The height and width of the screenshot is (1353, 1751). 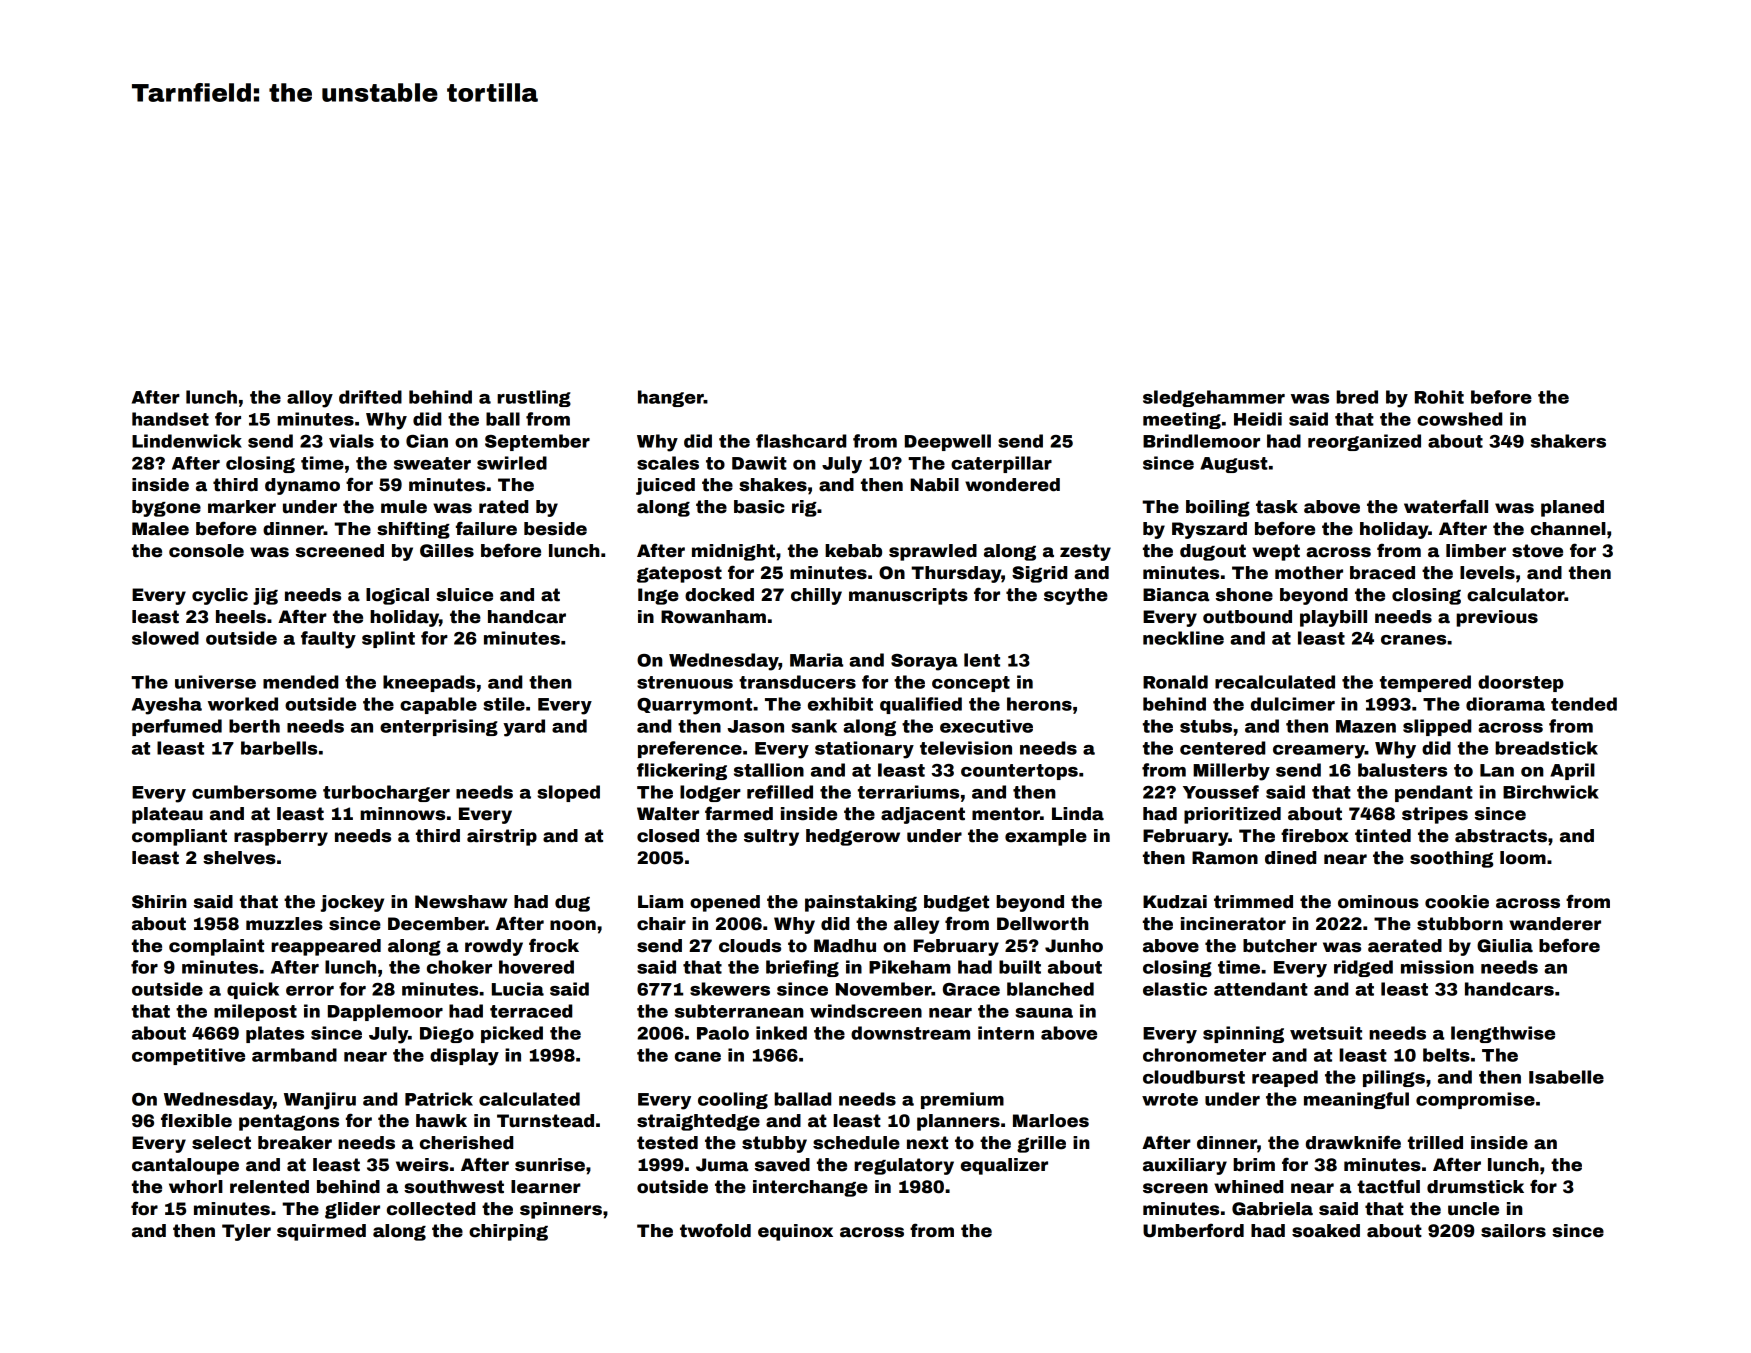 I want to click on equinox, so click(x=795, y=1232).
